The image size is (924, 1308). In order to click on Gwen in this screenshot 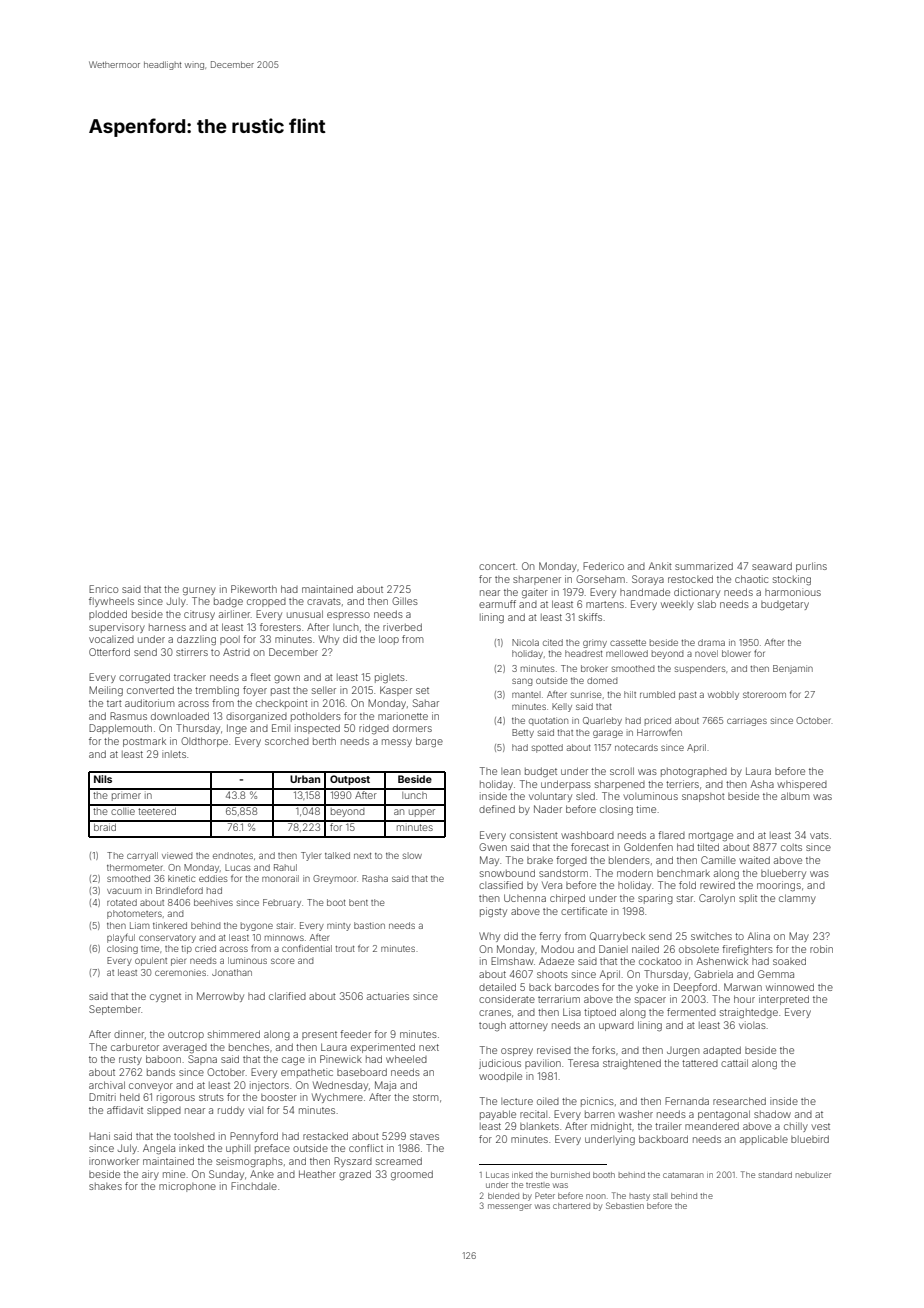, I will do `click(493, 847)`.
